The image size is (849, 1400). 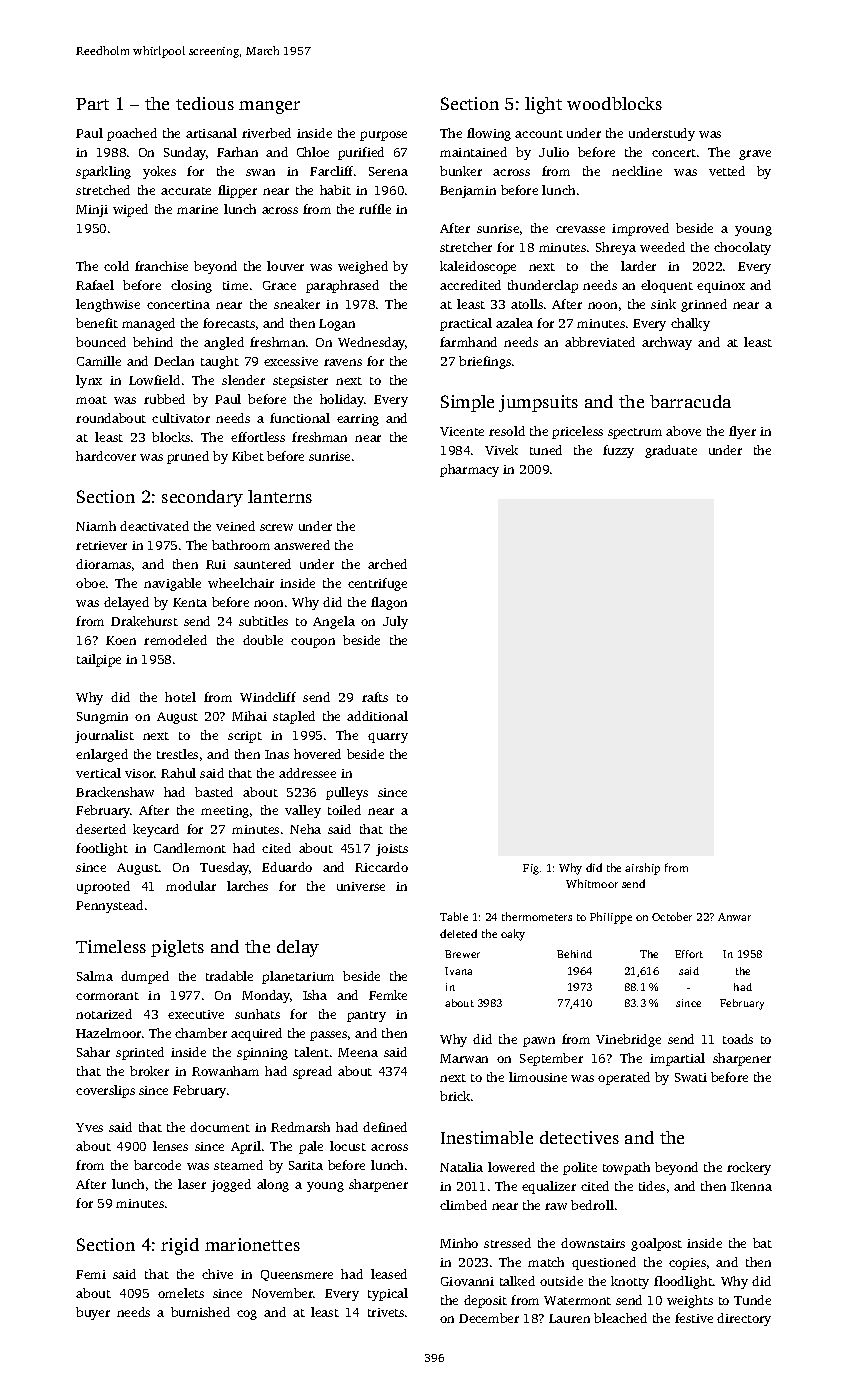 I want to click on deserted, so click(x=101, y=829).
